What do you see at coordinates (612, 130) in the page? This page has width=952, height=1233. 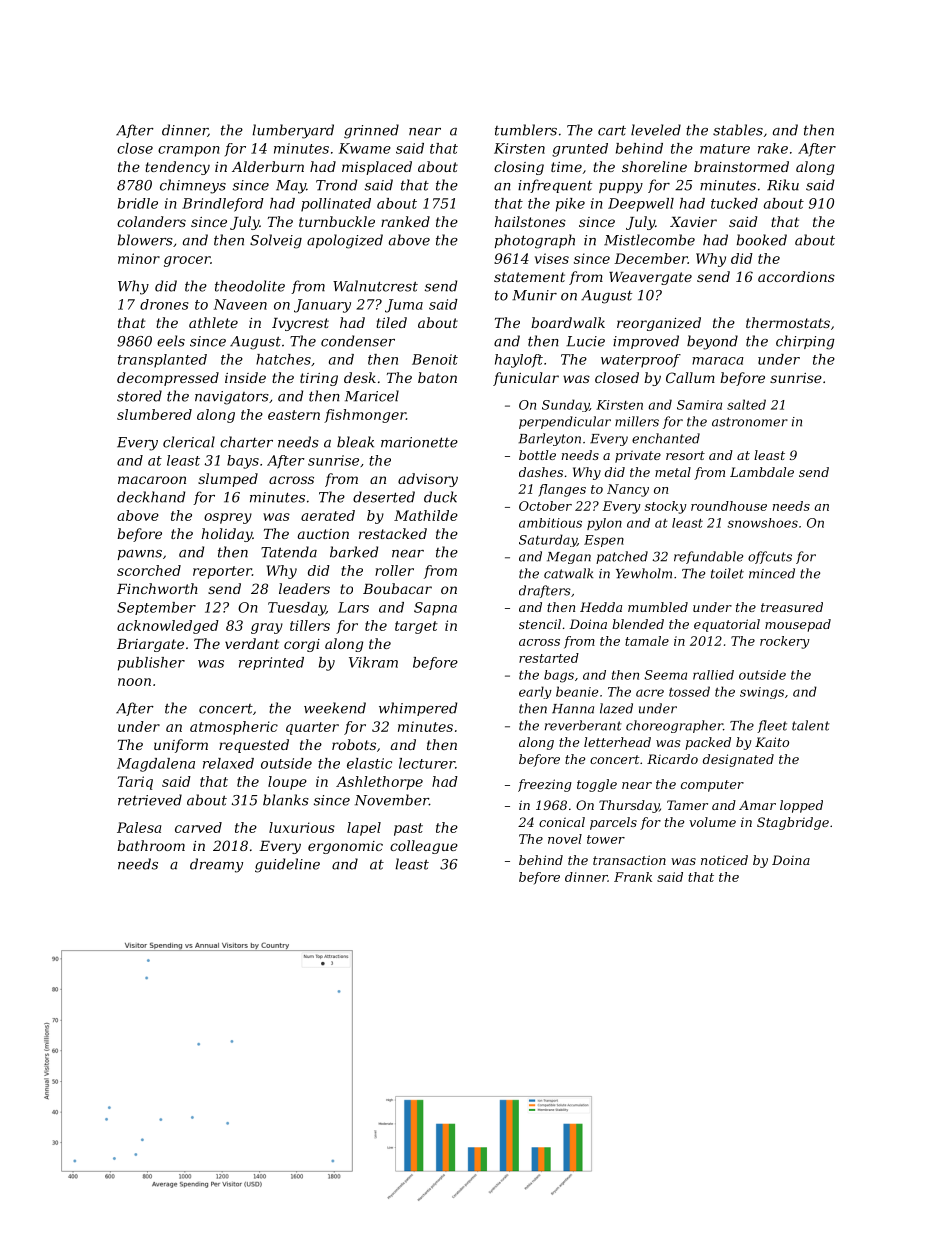 I see `cart` at bounding box center [612, 130].
